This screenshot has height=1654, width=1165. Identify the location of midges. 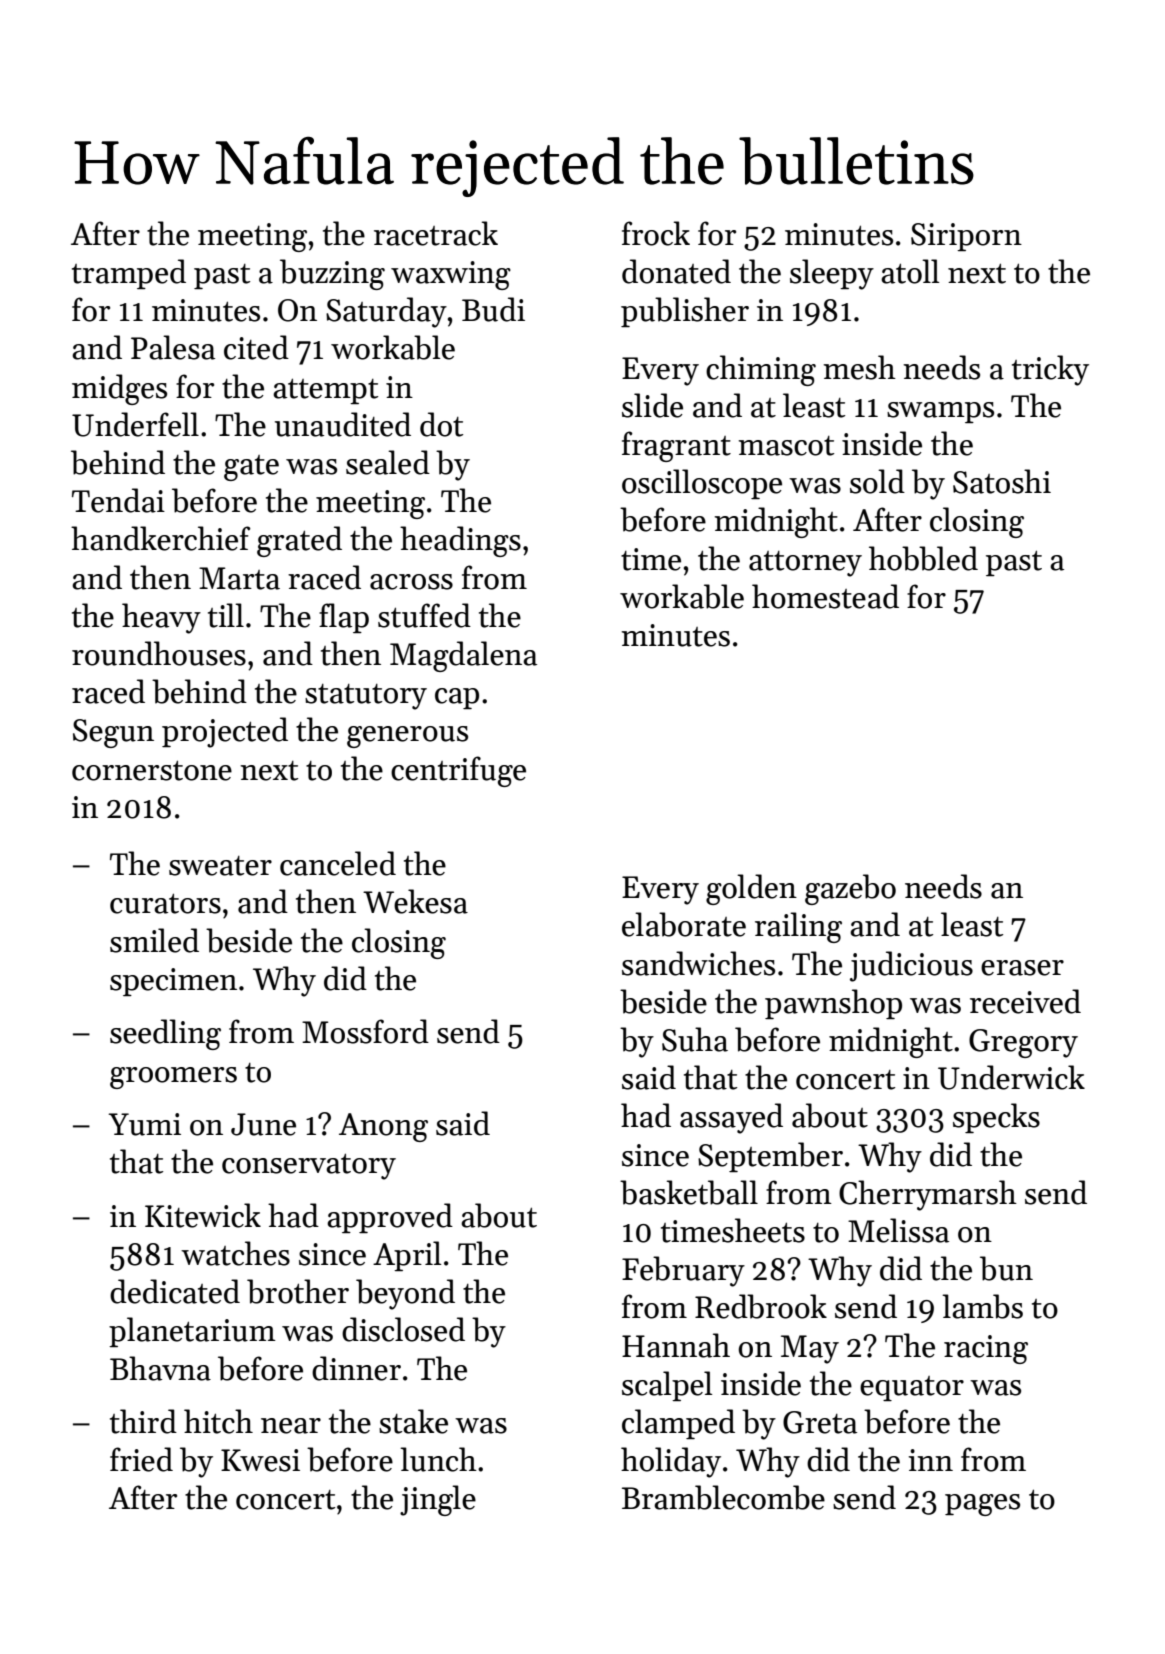
(119, 389).
